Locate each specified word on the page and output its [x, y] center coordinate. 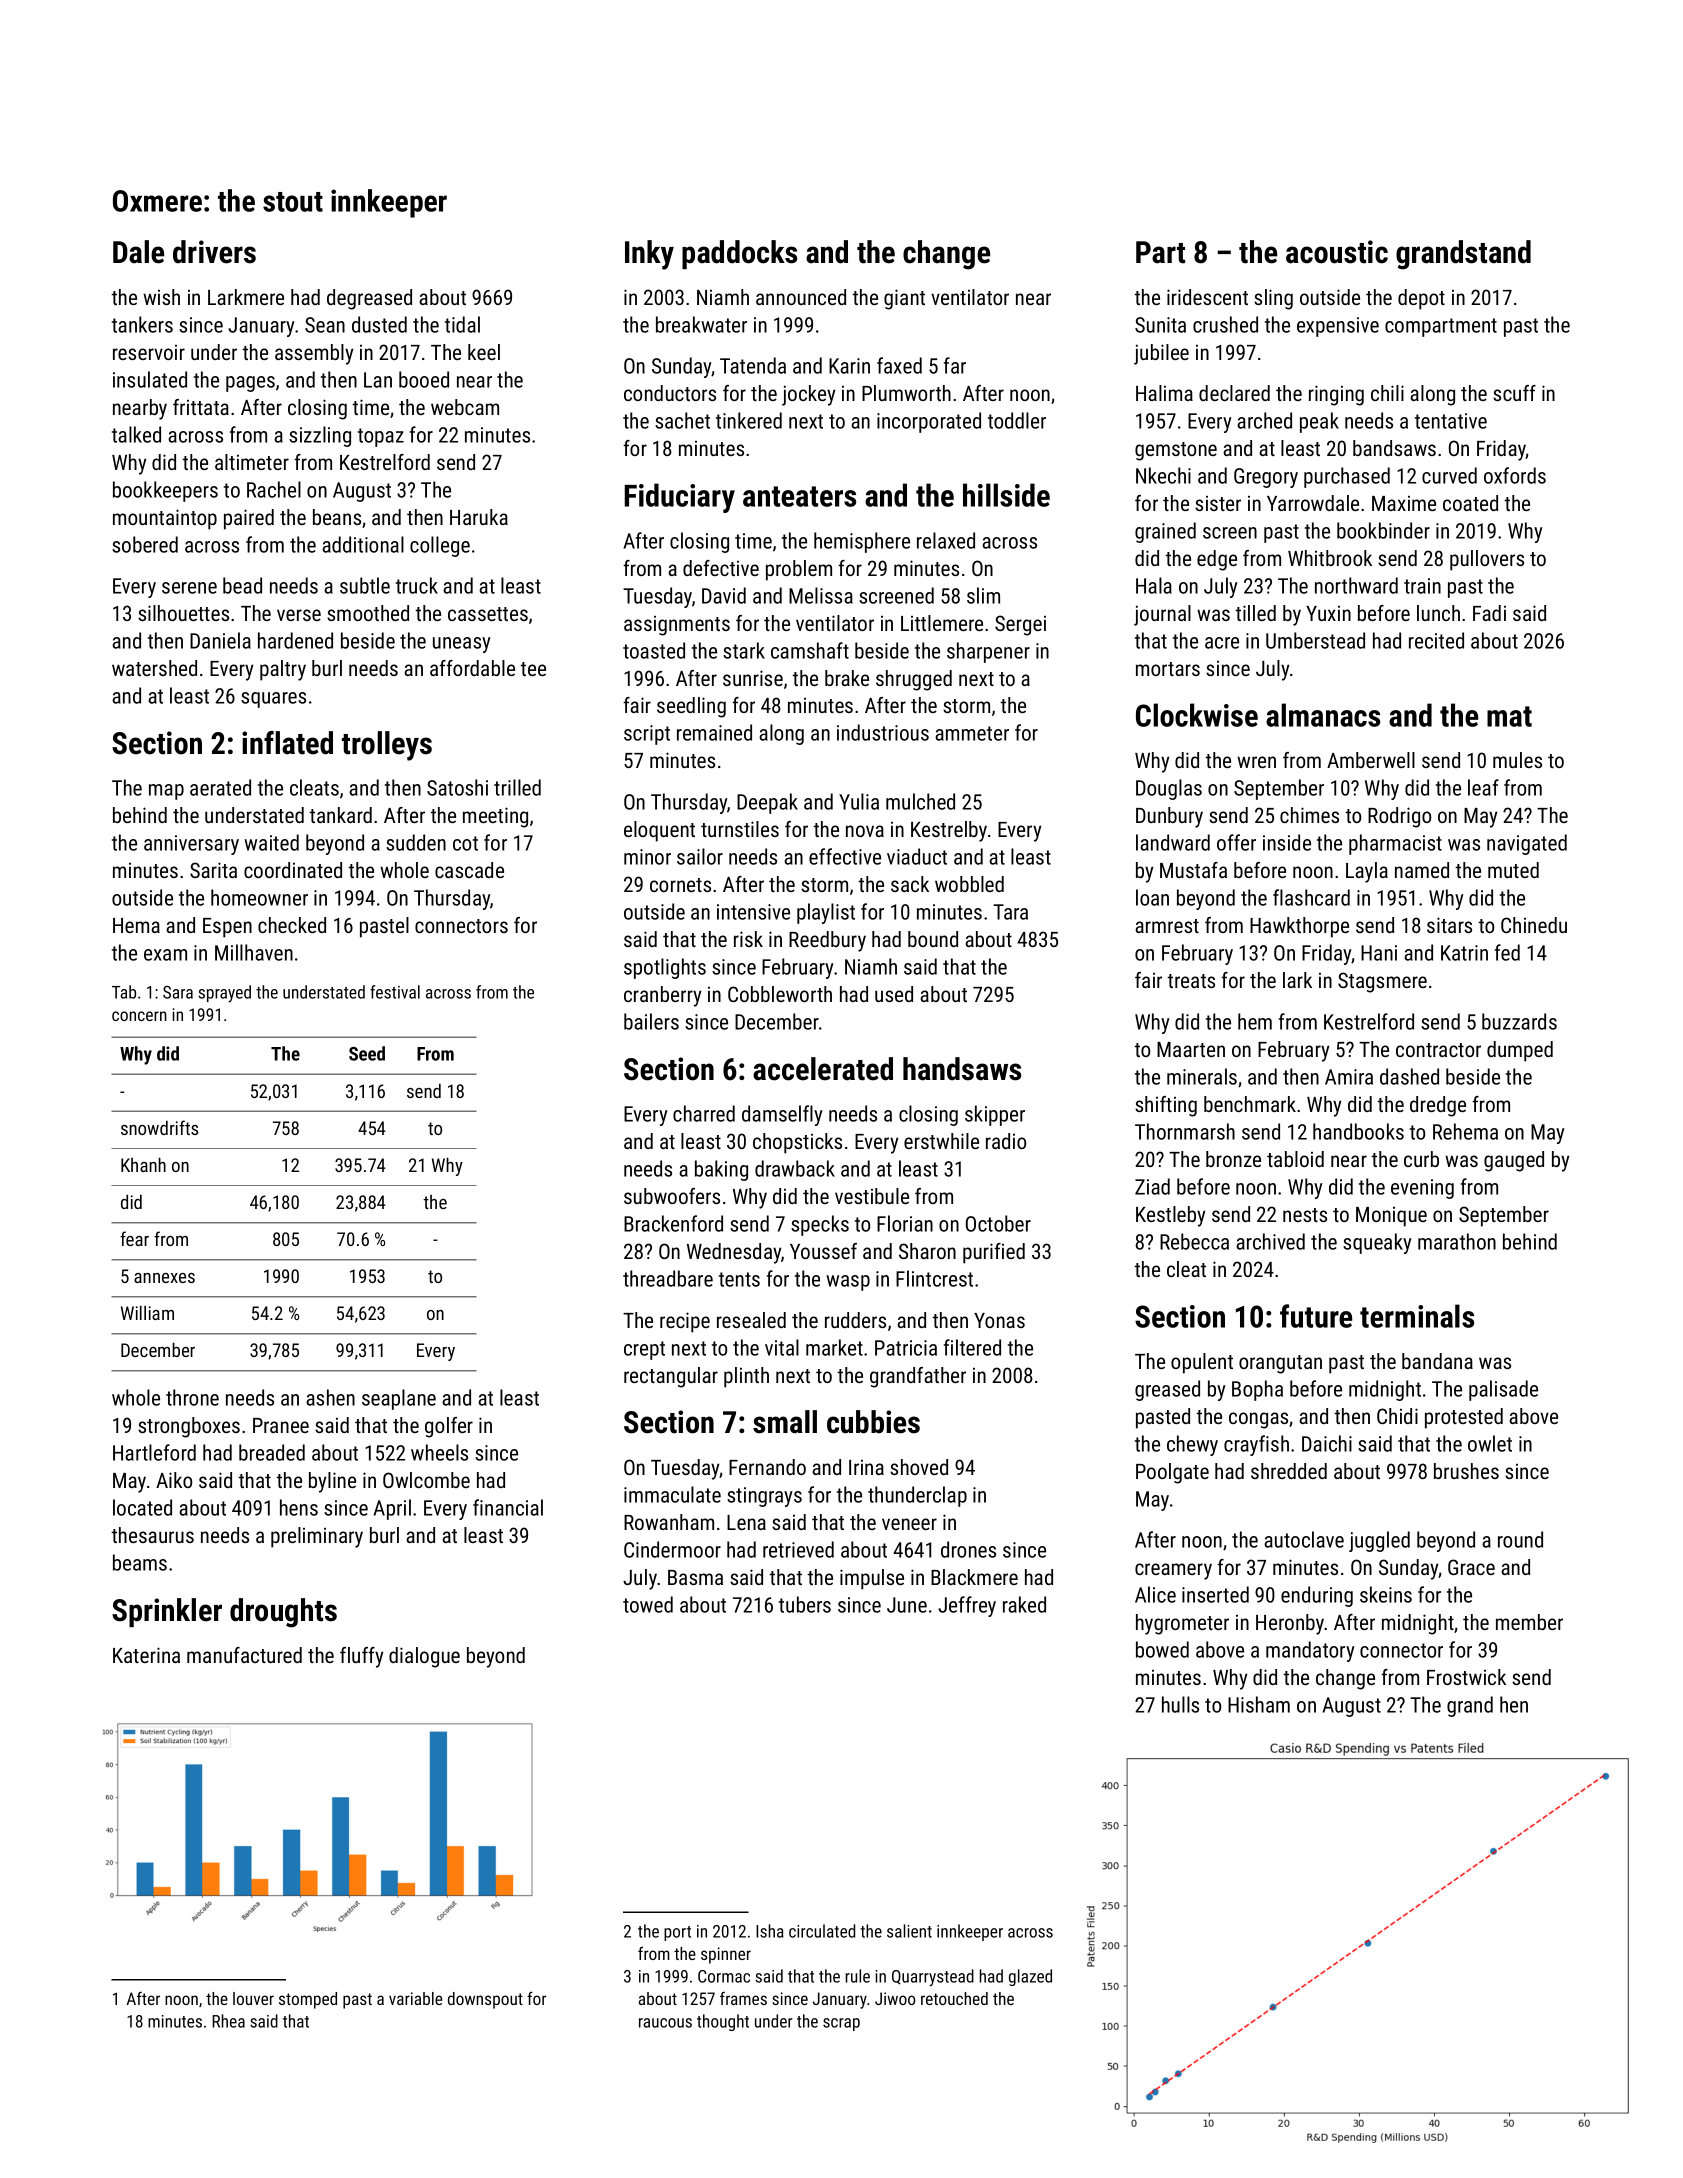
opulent [1202, 1363]
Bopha [1257, 1390]
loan [1152, 897]
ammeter [972, 733]
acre [1222, 643]
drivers [214, 252]
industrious [883, 732]
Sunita [1160, 325]
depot [1421, 299]
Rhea [228, 2021]
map [166, 792]
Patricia [906, 1348]
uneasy [462, 645]
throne [192, 1397]
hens [299, 1507]
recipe [685, 1322]
